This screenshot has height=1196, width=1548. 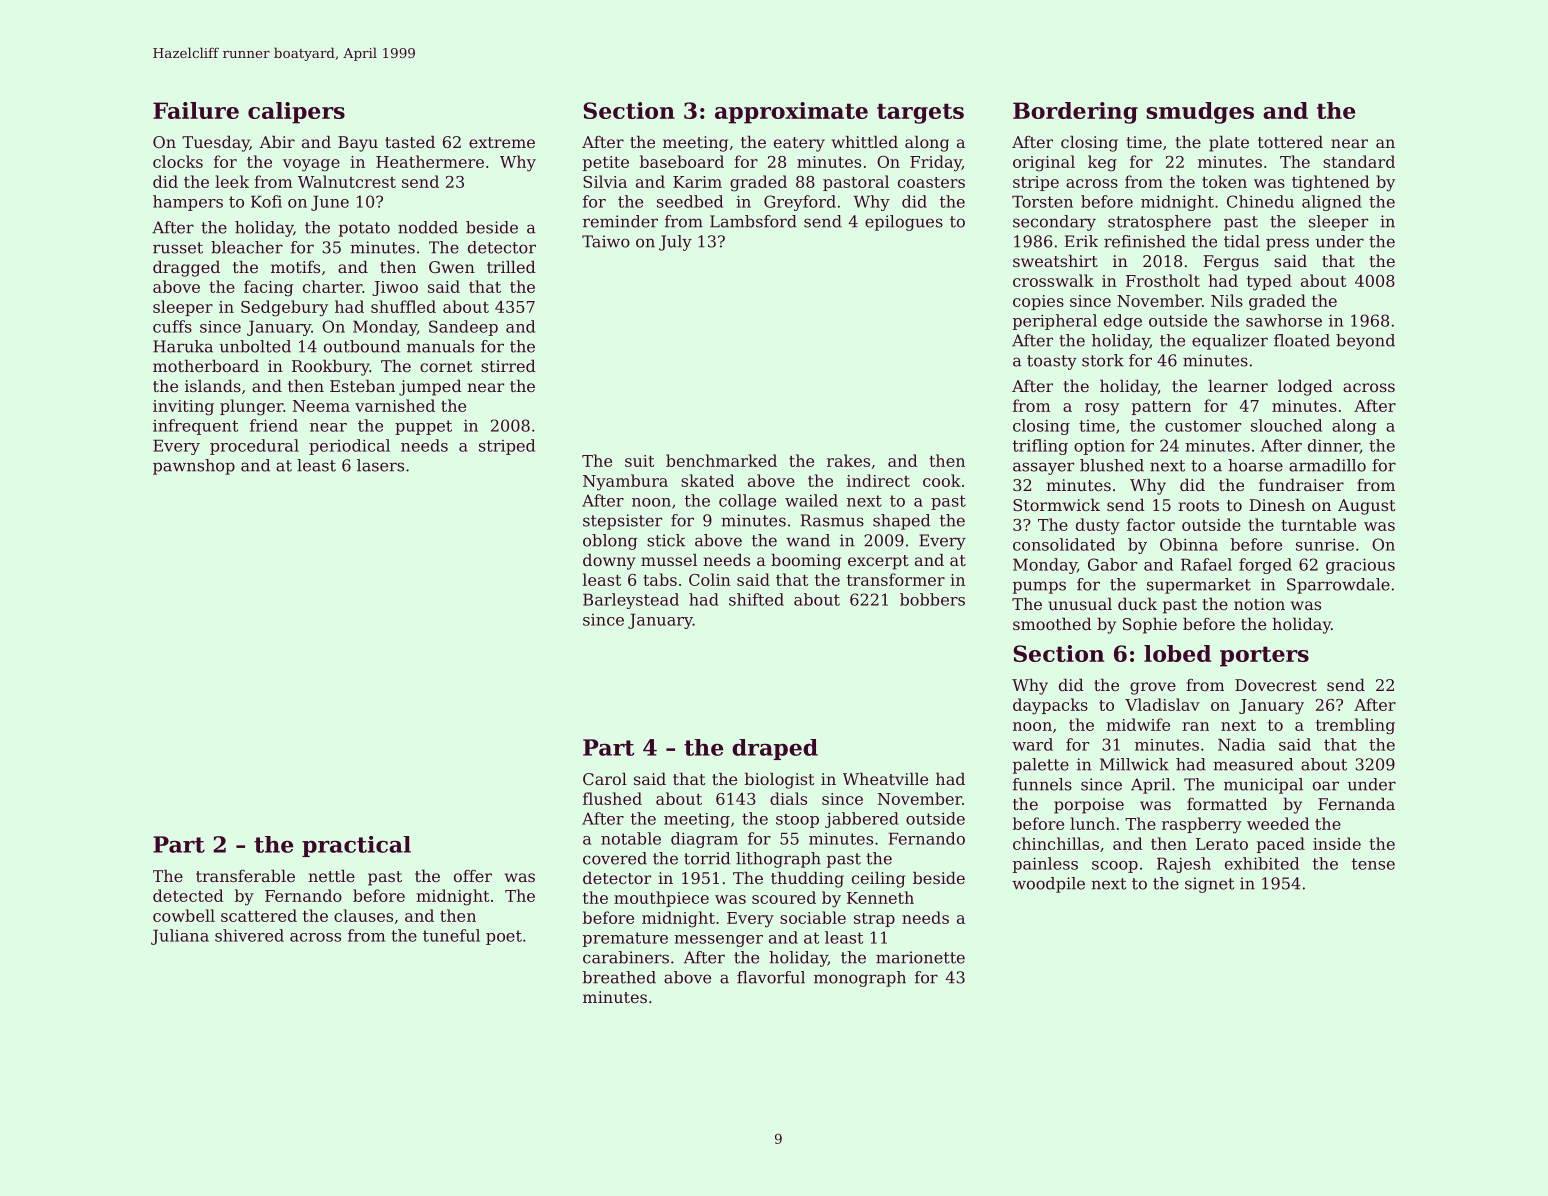 I want to click on lasers, so click(x=380, y=465).
